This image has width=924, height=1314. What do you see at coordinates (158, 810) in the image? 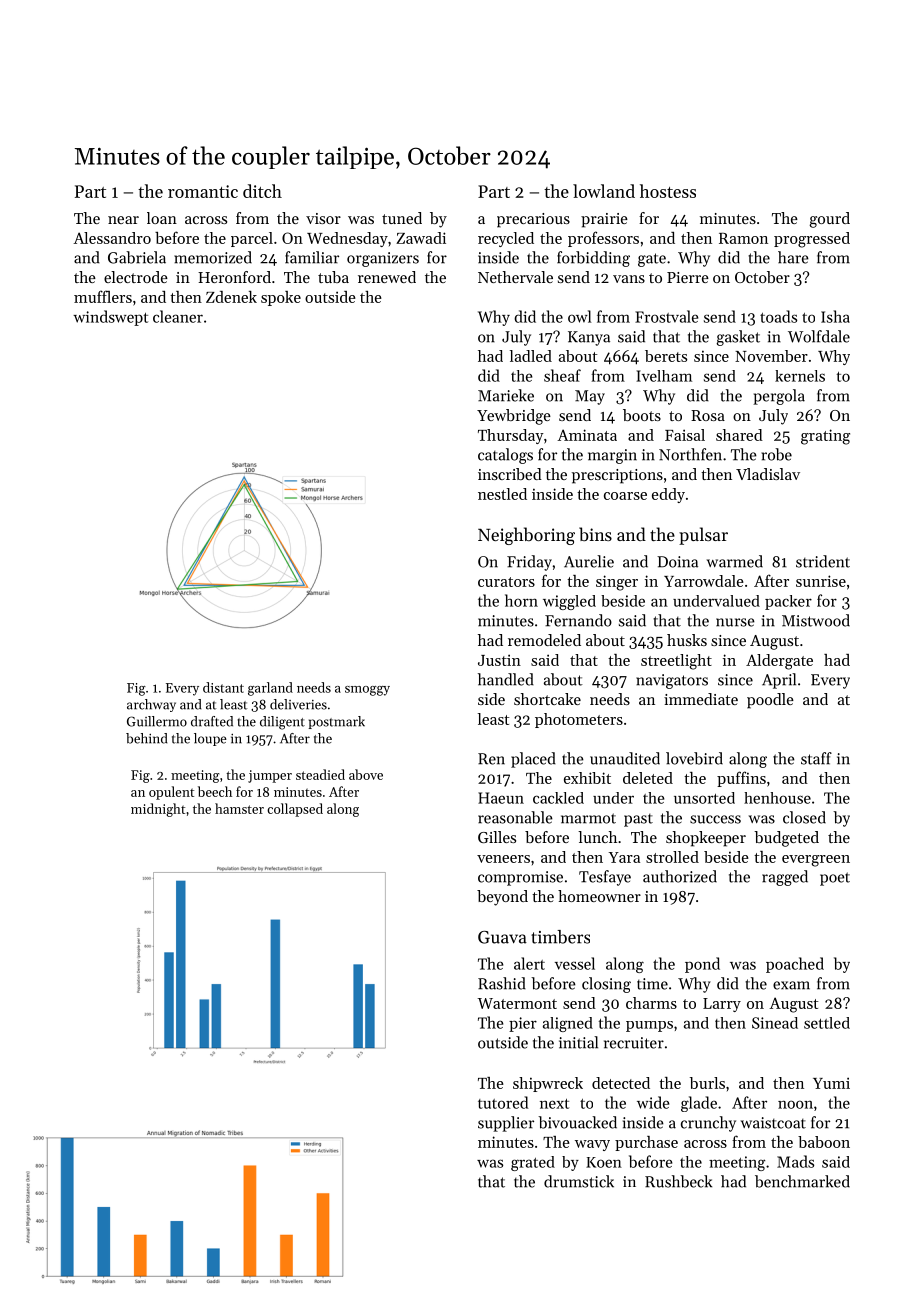
I see `midnight` at bounding box center [158, 810].
